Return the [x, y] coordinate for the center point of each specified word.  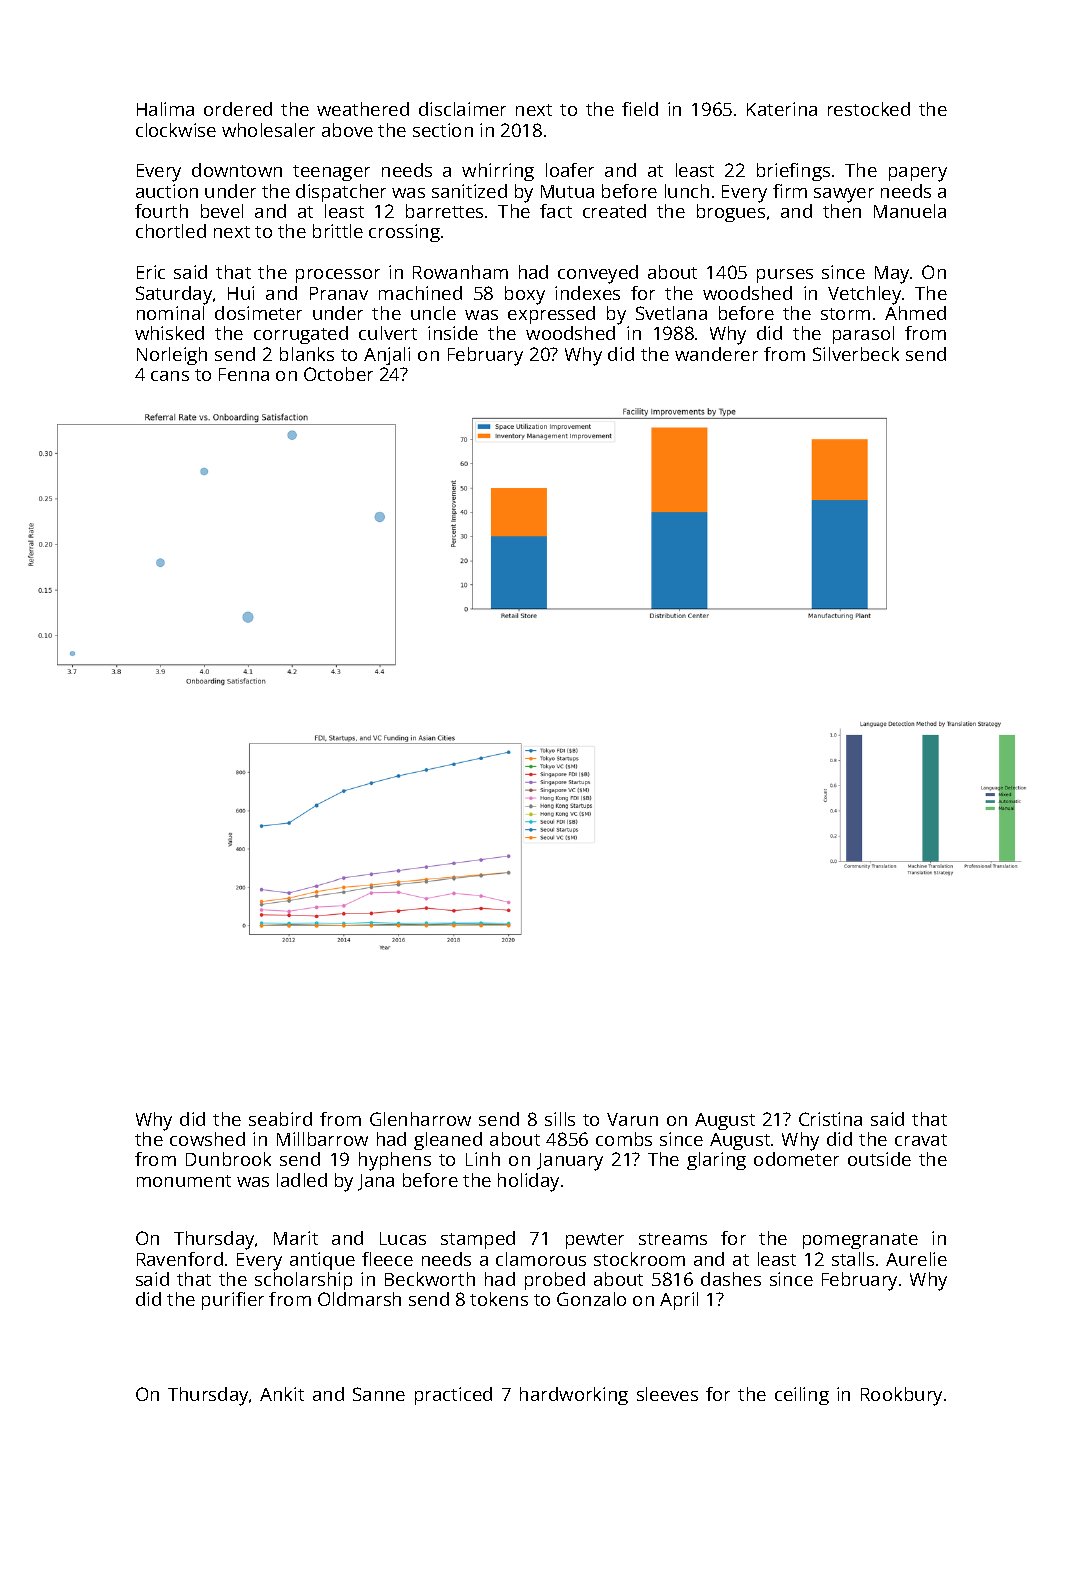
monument [184, 1181]
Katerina [782, 109]
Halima [165, 109]
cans [170, 376]
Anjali [387, 356]
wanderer [716, 354]
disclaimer [462, 109]
